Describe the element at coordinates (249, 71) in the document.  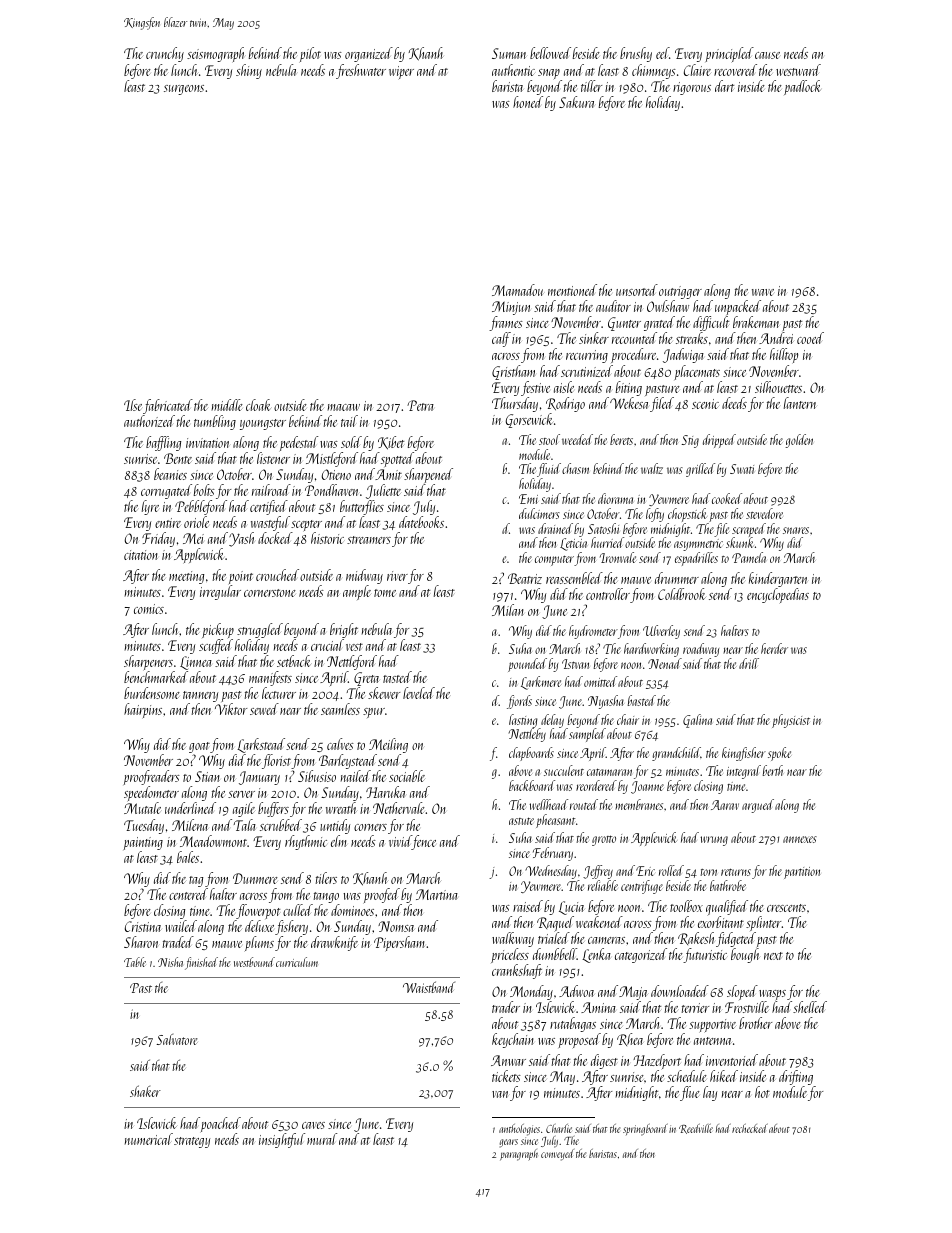
I see `shiny` at that location.
